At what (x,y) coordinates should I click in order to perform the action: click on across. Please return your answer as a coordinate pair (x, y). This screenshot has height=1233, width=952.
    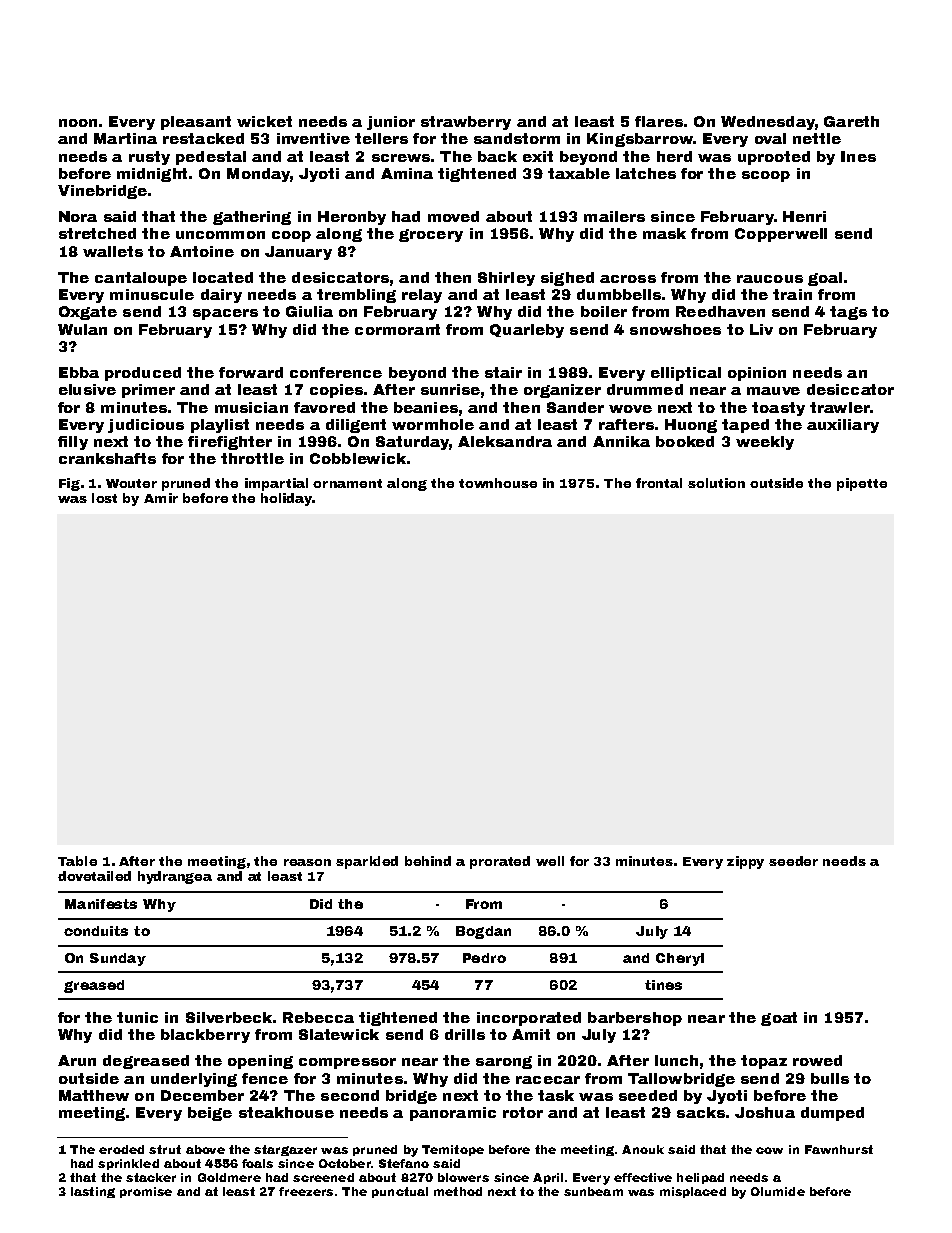
    Looking at the image, I should click on (628, 279).
